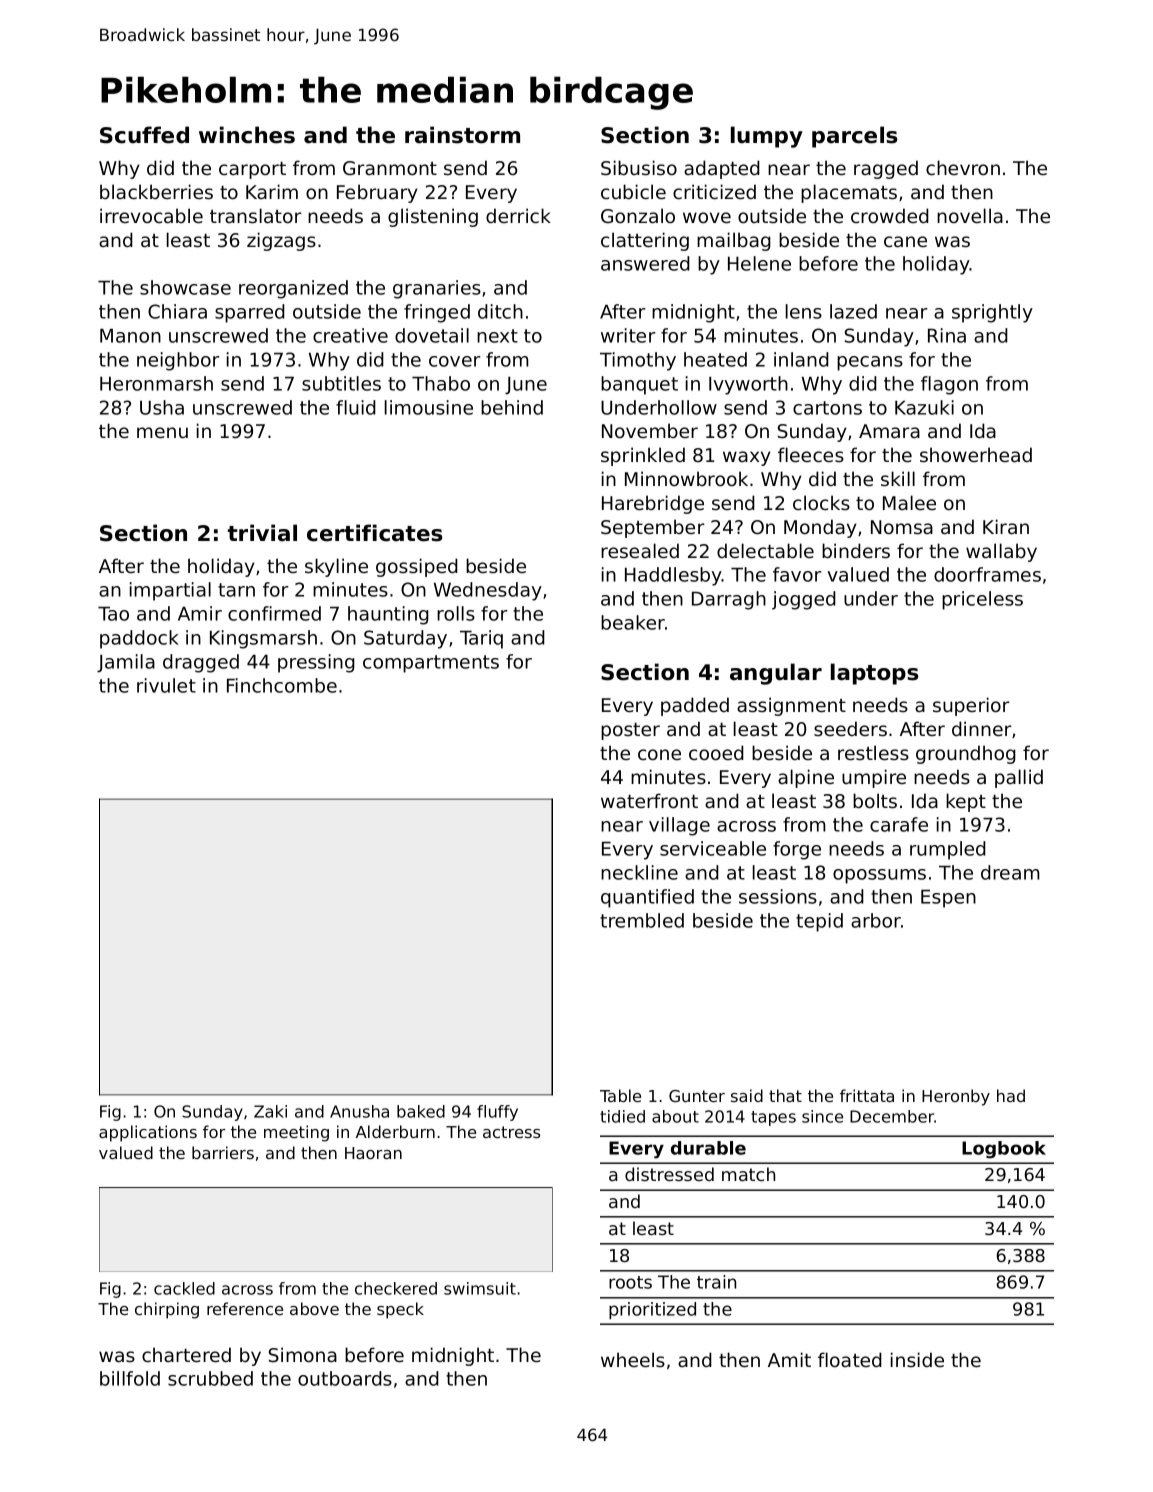 The height and width of the screenshot is (1492, 1153). Describe the element at coordinates (947, 335) in the screenshot. I see `Rina` at that location.
